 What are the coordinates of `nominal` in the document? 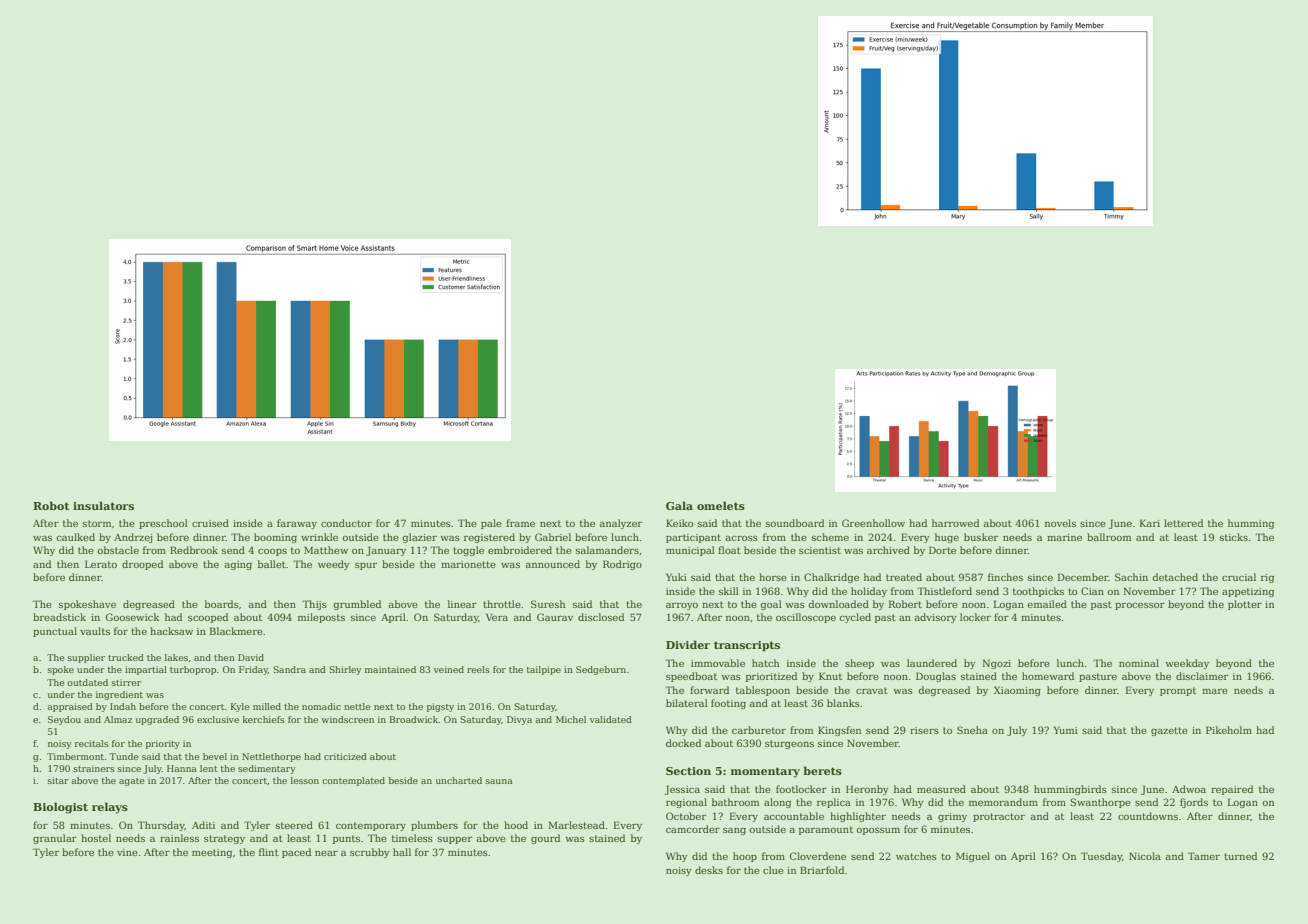 It's located at (1139, 663).
